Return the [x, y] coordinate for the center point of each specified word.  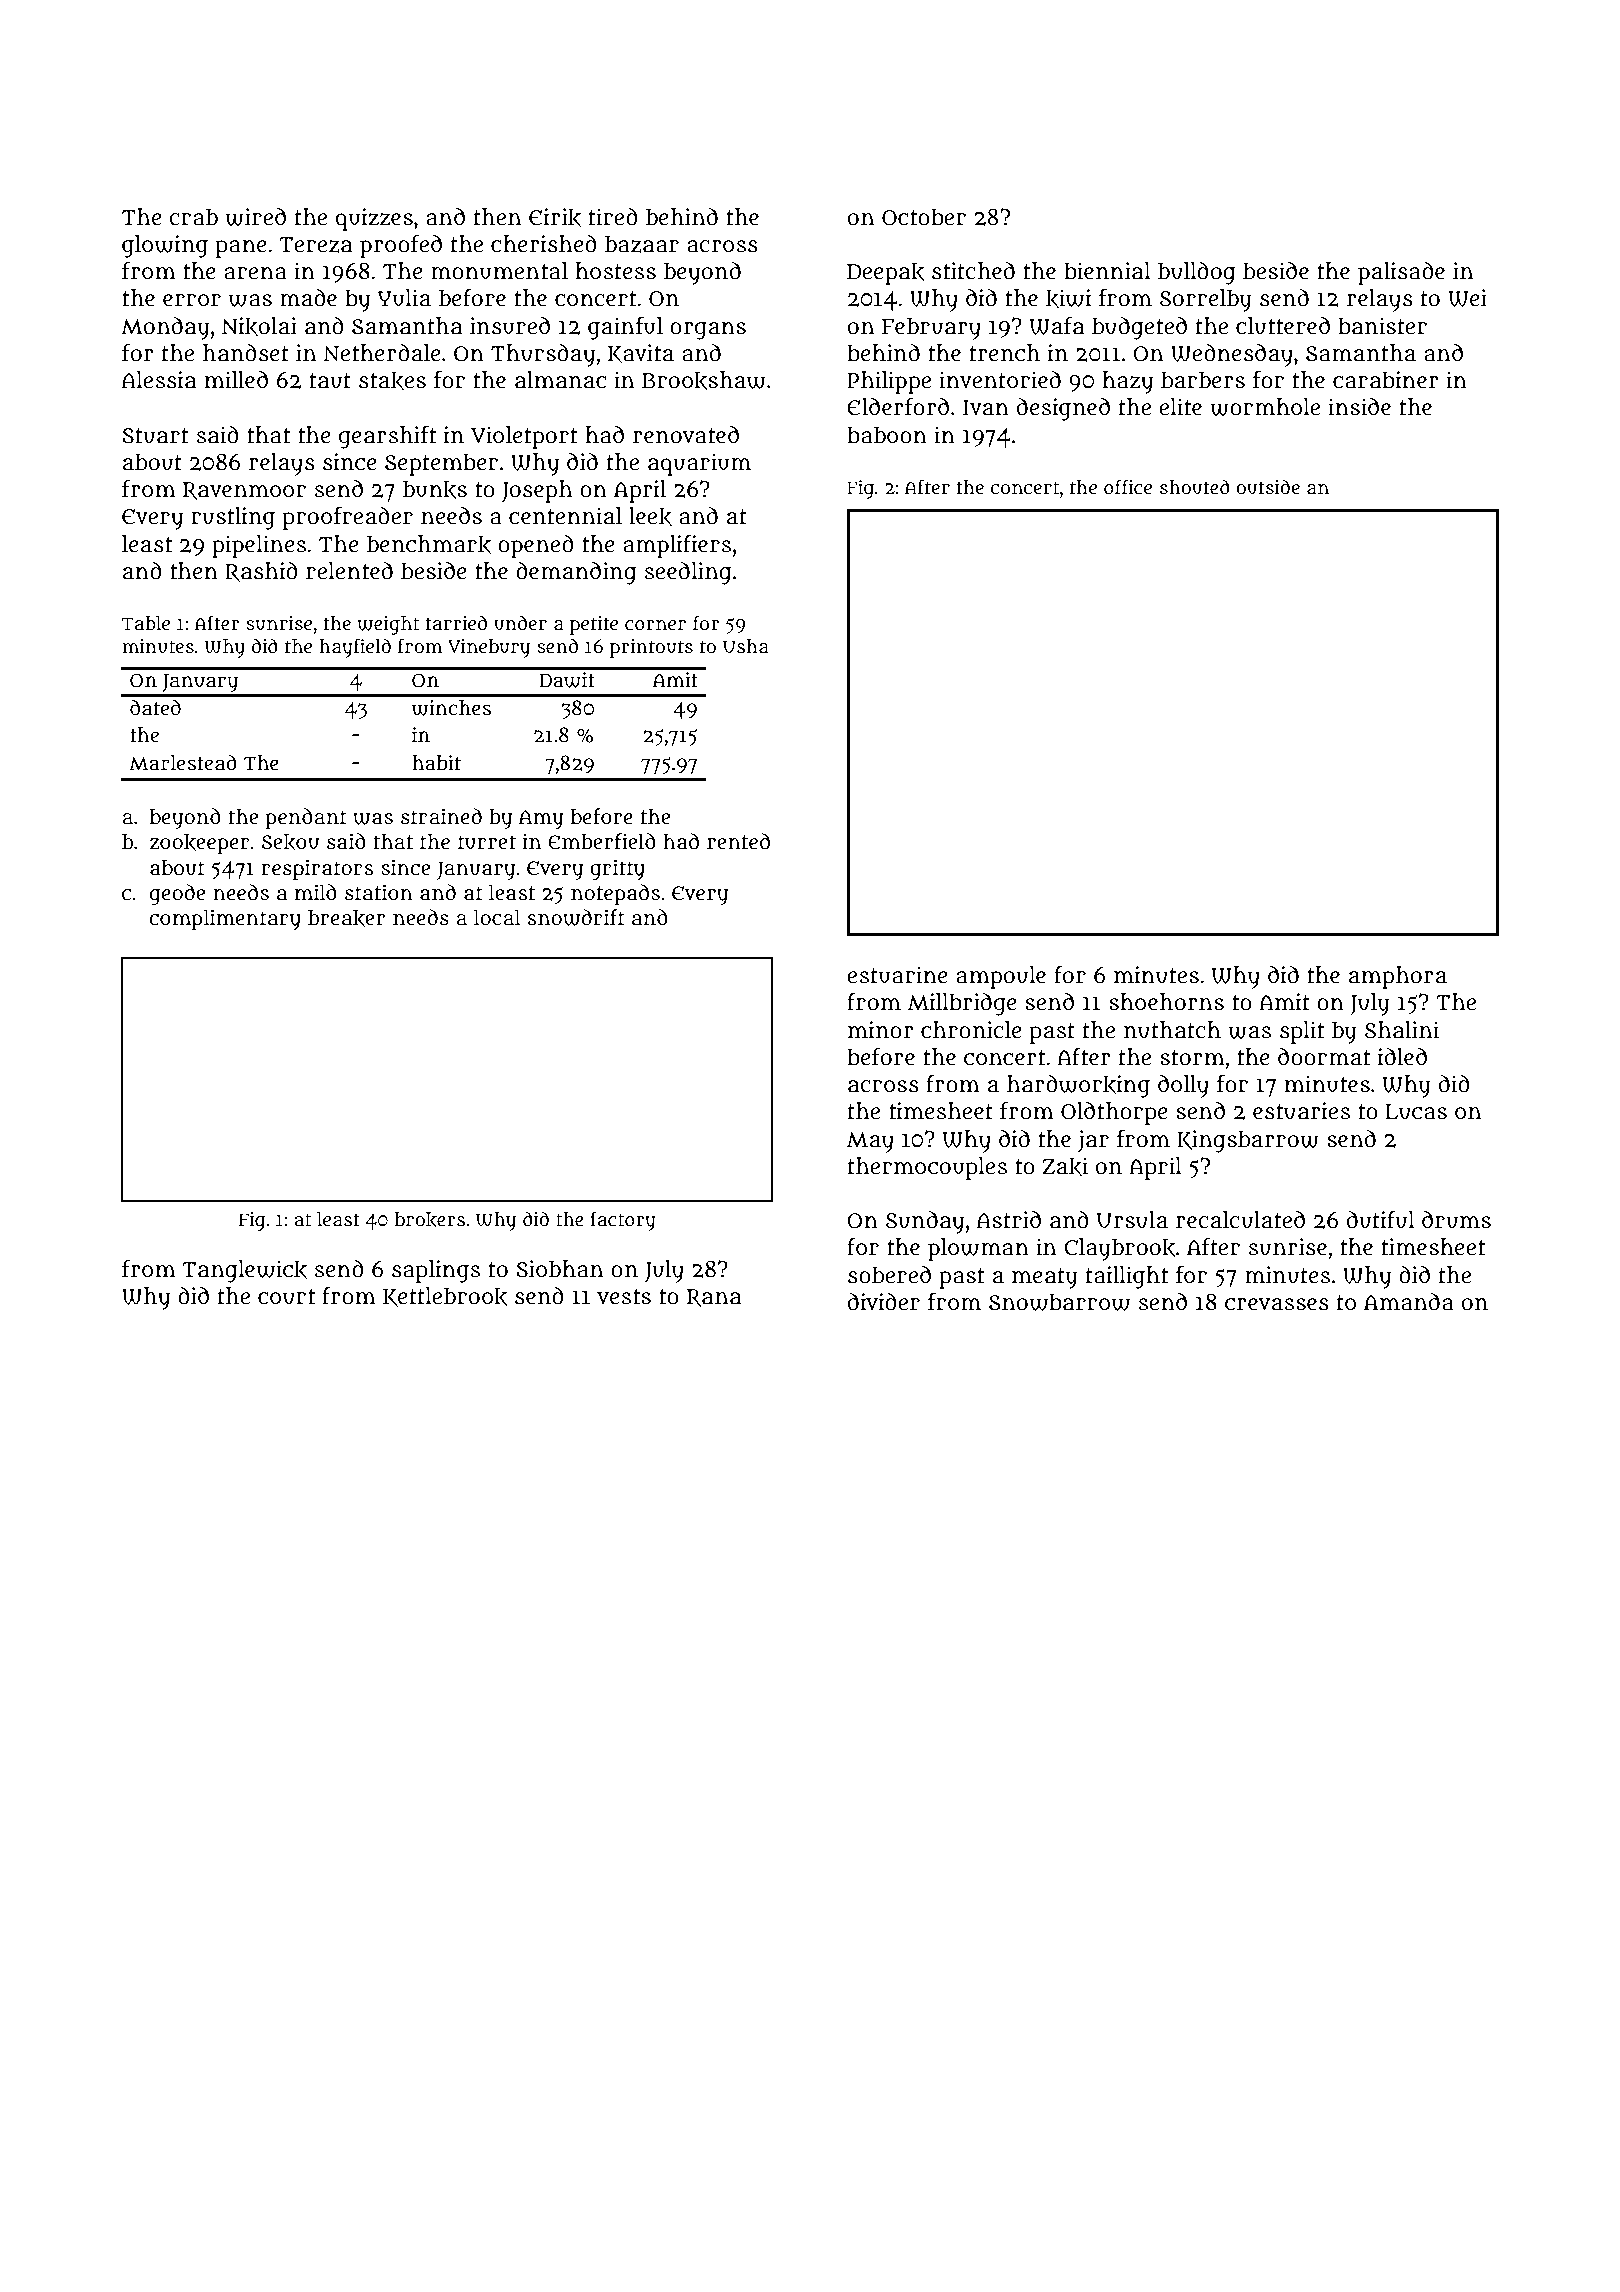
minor [880, 1030]
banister [1382, 326]
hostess [615, 271]
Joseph [537, 491]
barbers [1203, 380]
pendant [306, 818]
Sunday [925, 1222]
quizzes [374, 219]
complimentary [225, 919]
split [1302, 1032]
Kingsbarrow [1248, 1141]
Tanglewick [244, 1271]
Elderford [898, 407]
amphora [1398, 977]
